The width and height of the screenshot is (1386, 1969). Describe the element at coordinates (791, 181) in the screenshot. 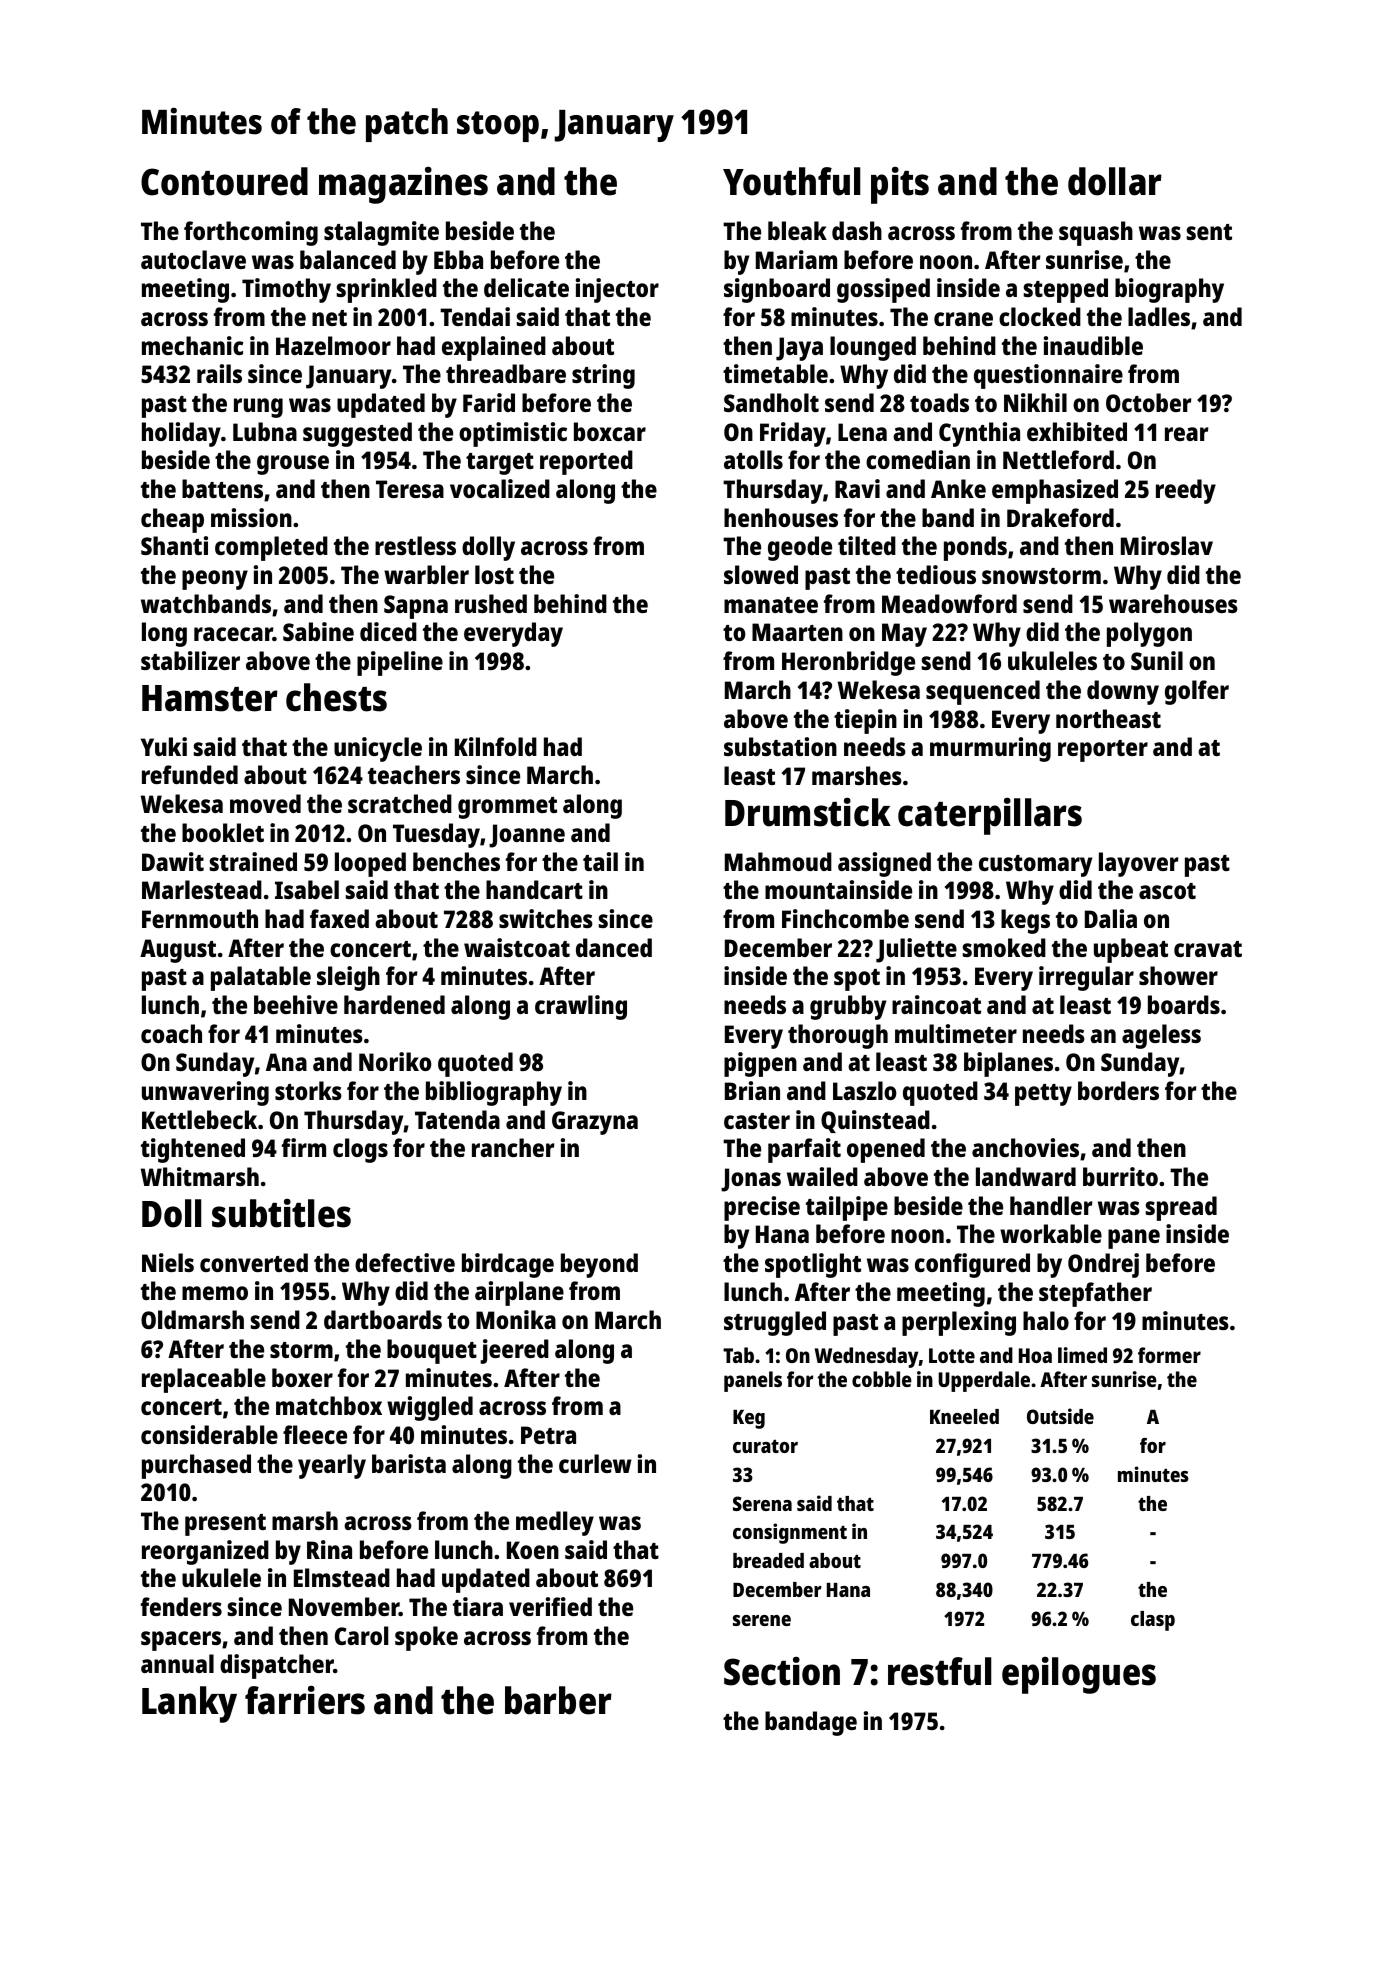

I see `Youthful` at that location.
